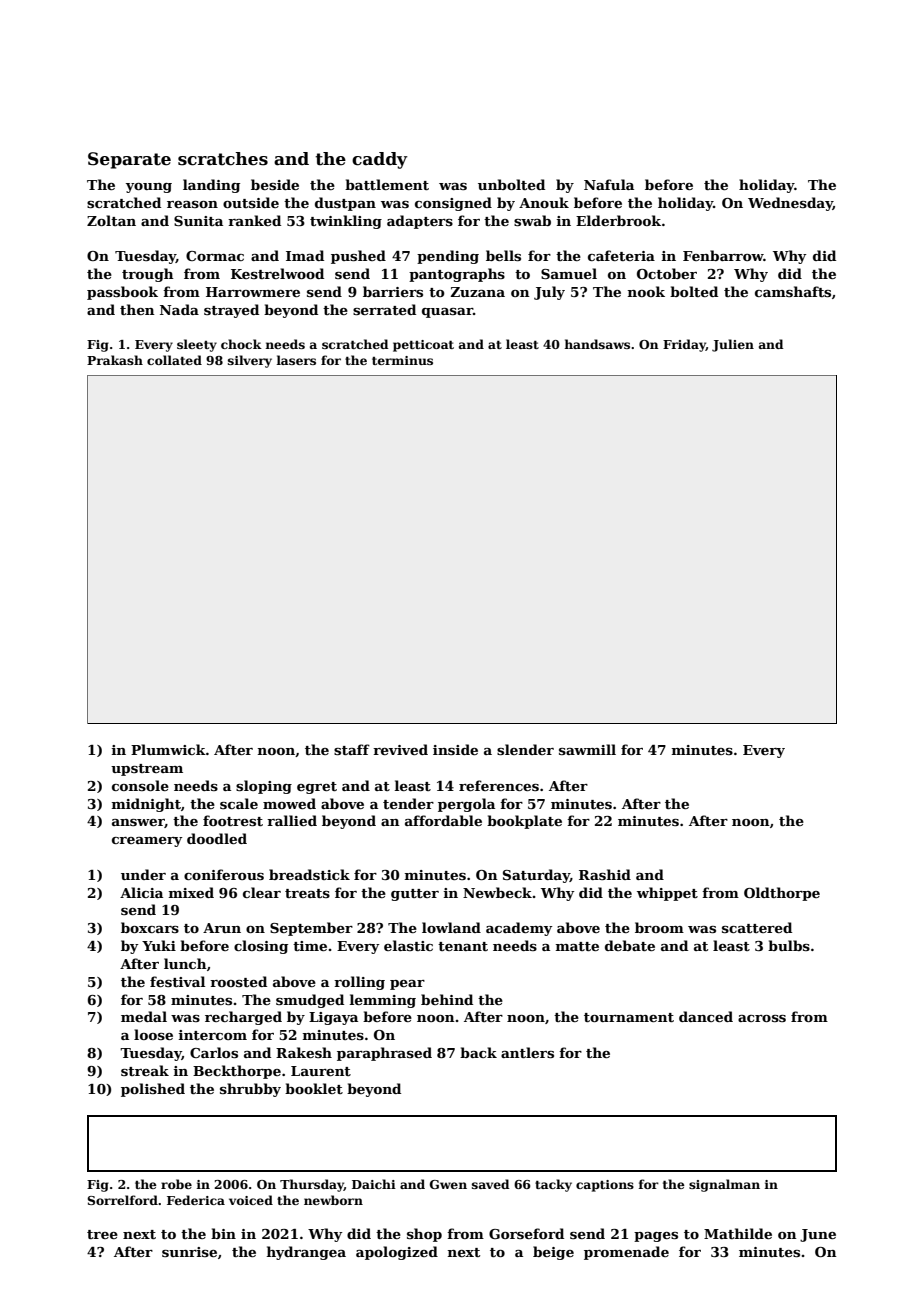  I want to click on caddy, so click(380, 160).
